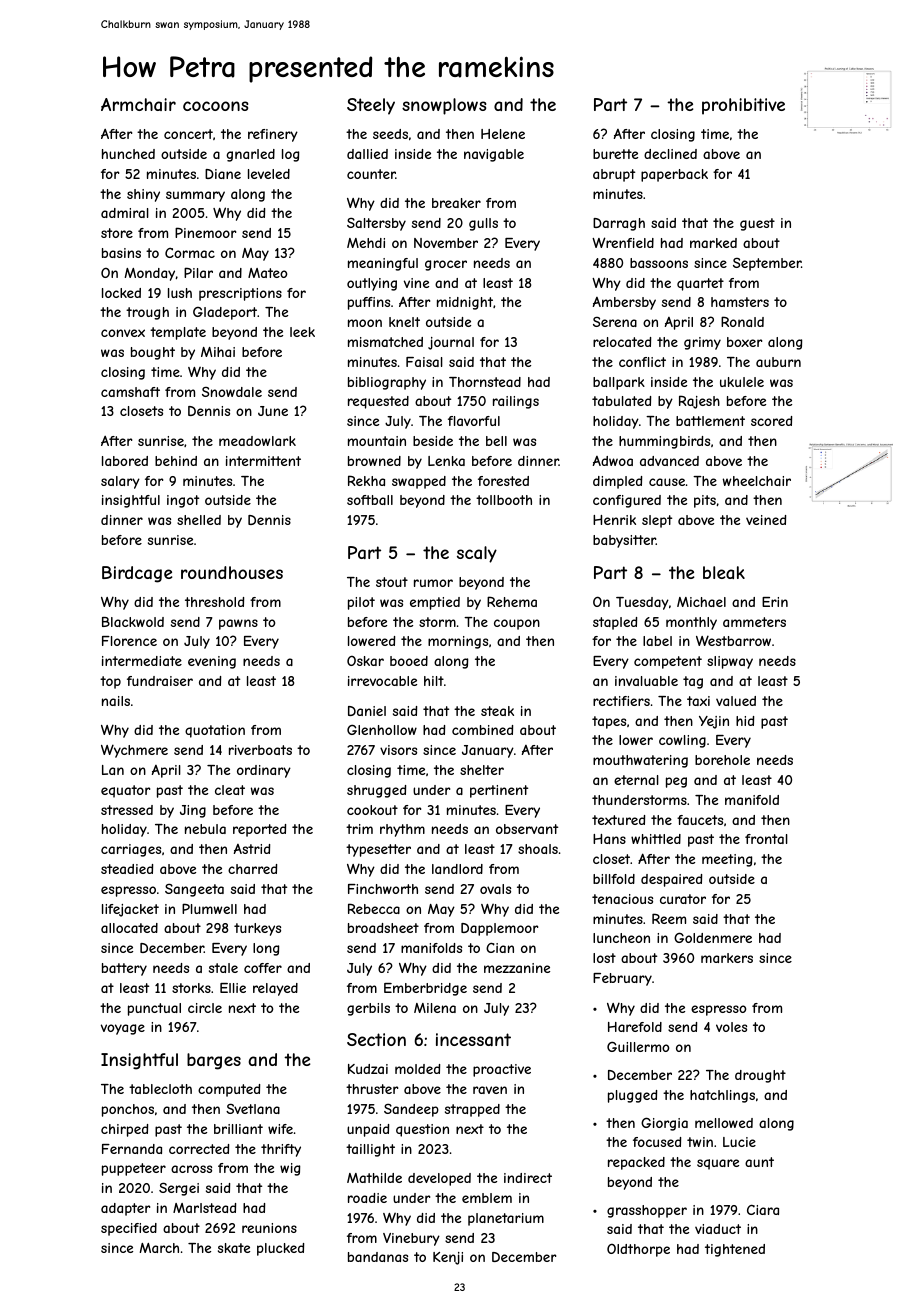 This document has width=908, height=1316. What do you see at coordinates (674, 175) in the document?
I see `paperback` at bounding box center [674, 175].
